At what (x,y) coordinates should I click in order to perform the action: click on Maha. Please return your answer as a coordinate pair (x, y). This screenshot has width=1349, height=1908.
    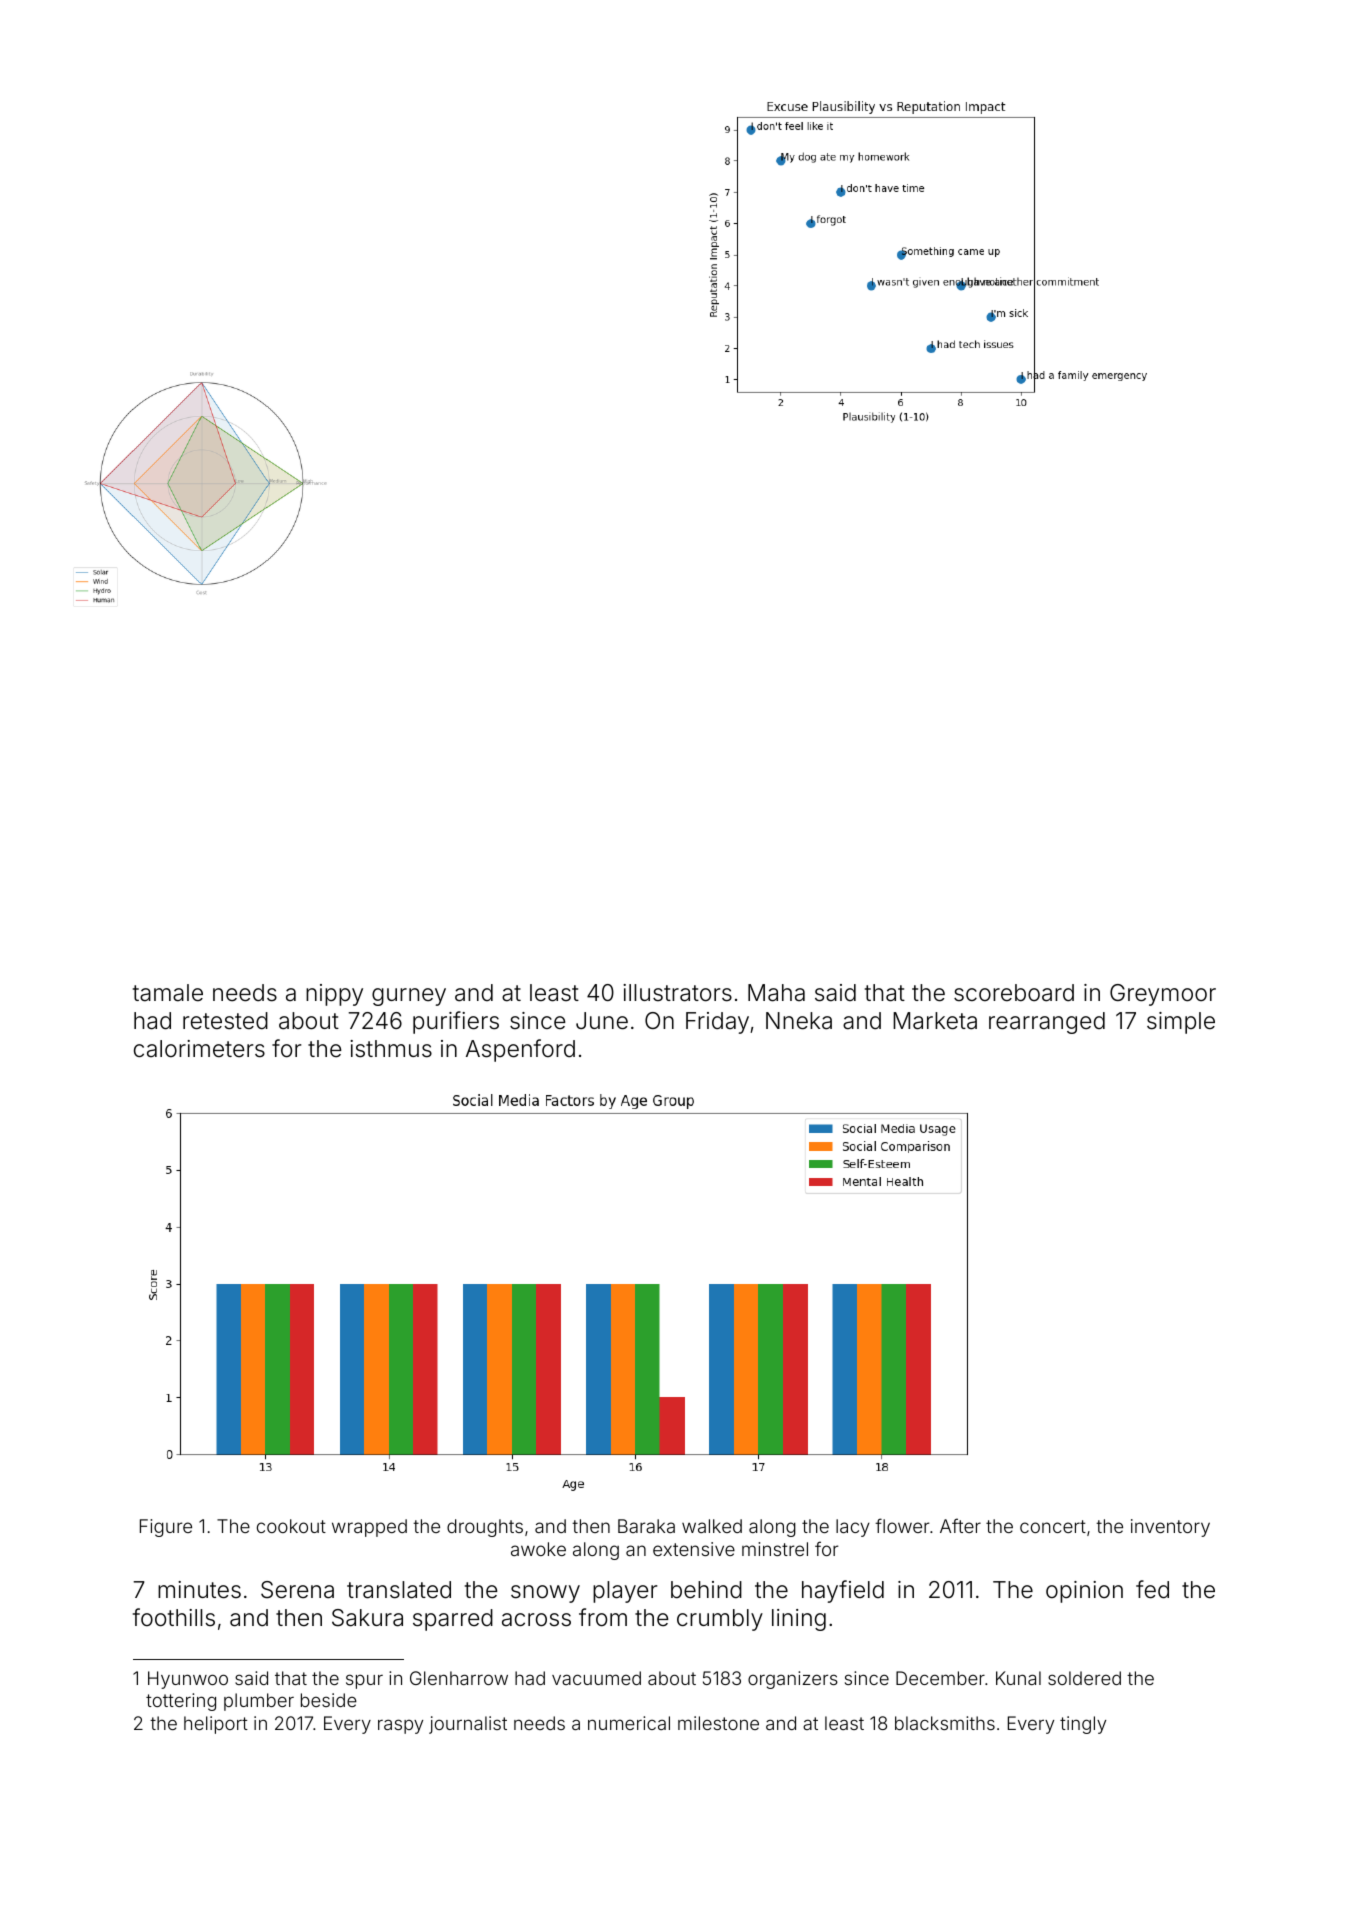
    Looking at the image, I should click on (776, 993).
